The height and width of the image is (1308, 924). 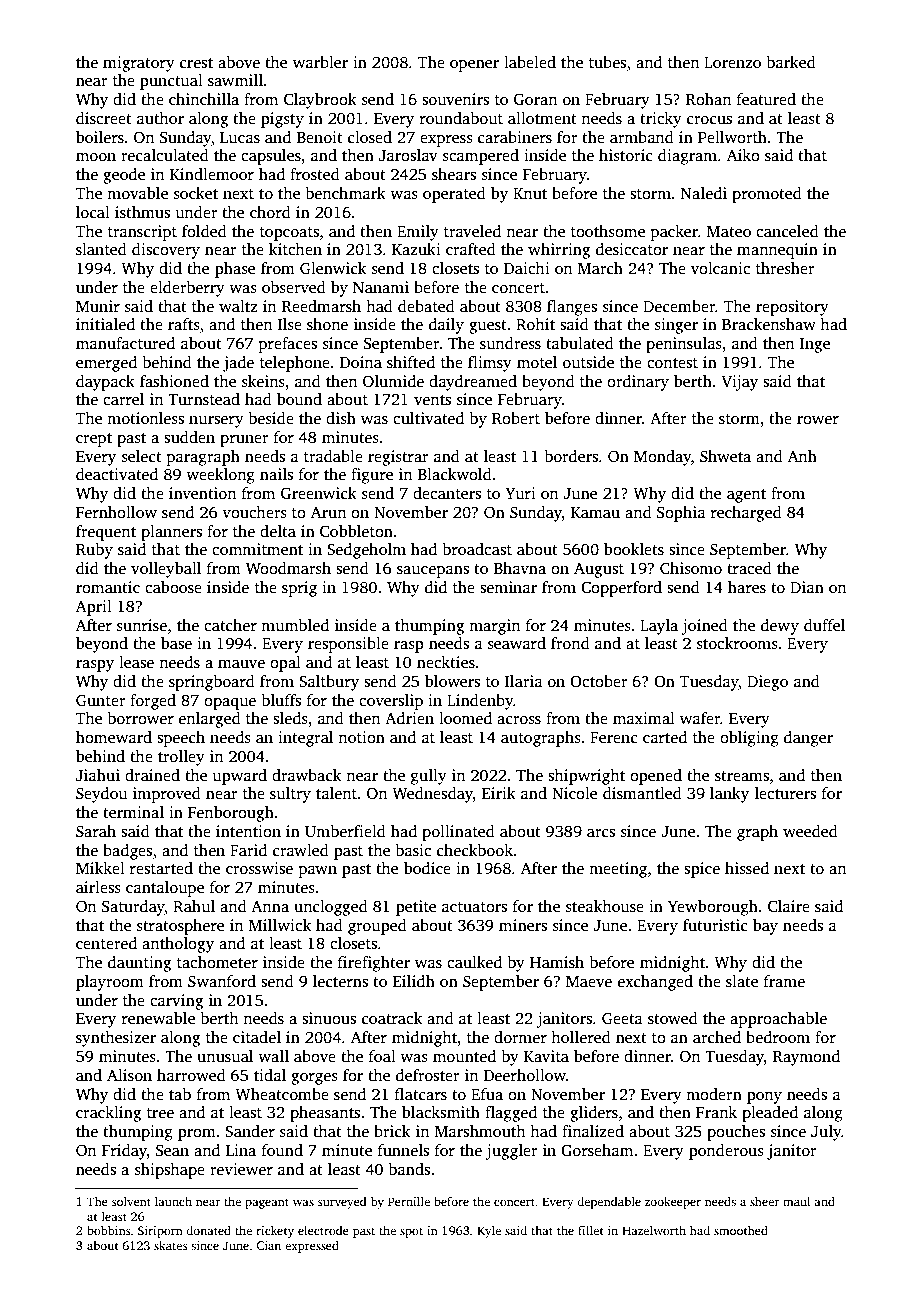 I want to click on enlarged, so click(x=210, y=720).
